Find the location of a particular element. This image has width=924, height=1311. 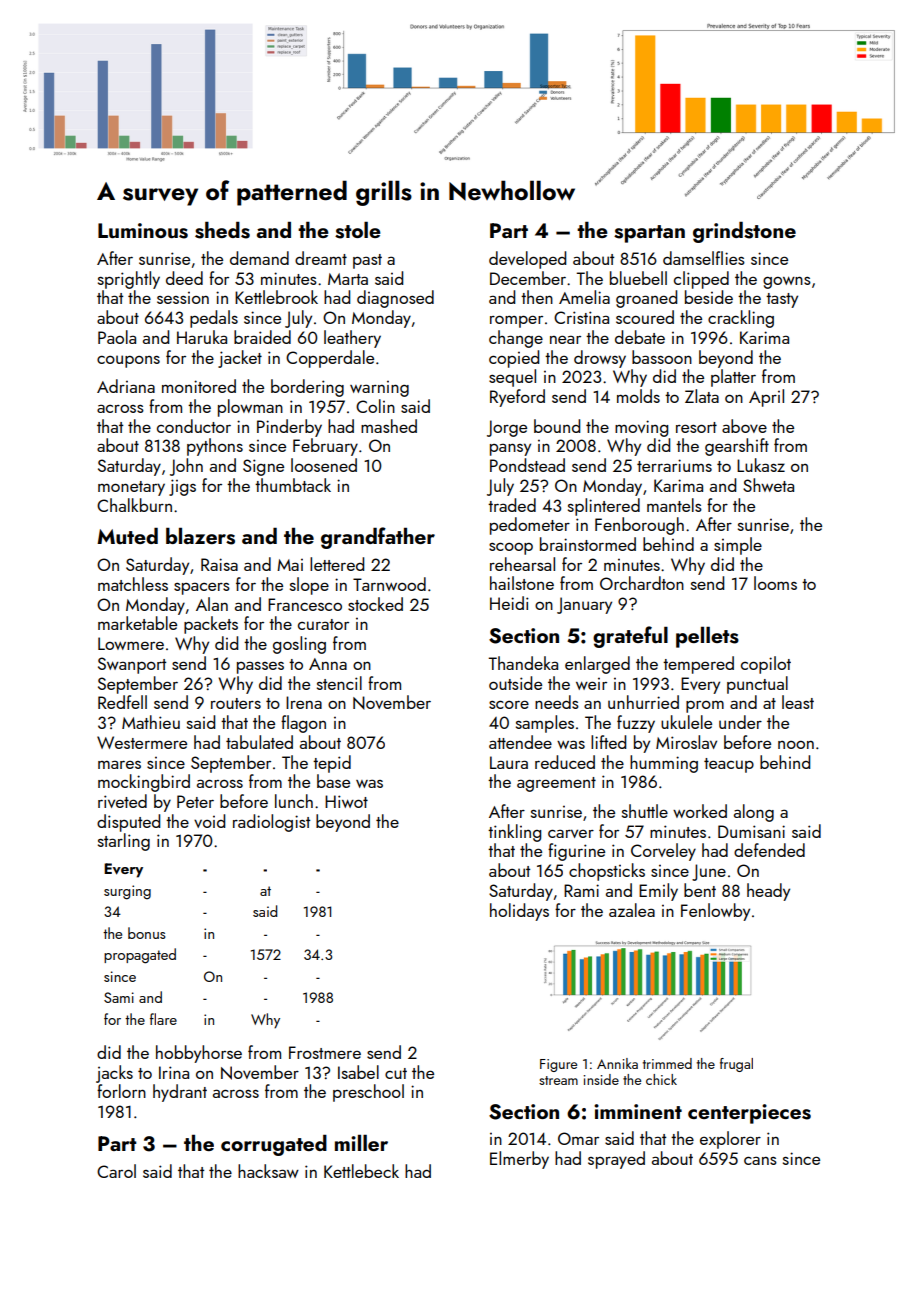

noon is located at coordinates (796, 745).
